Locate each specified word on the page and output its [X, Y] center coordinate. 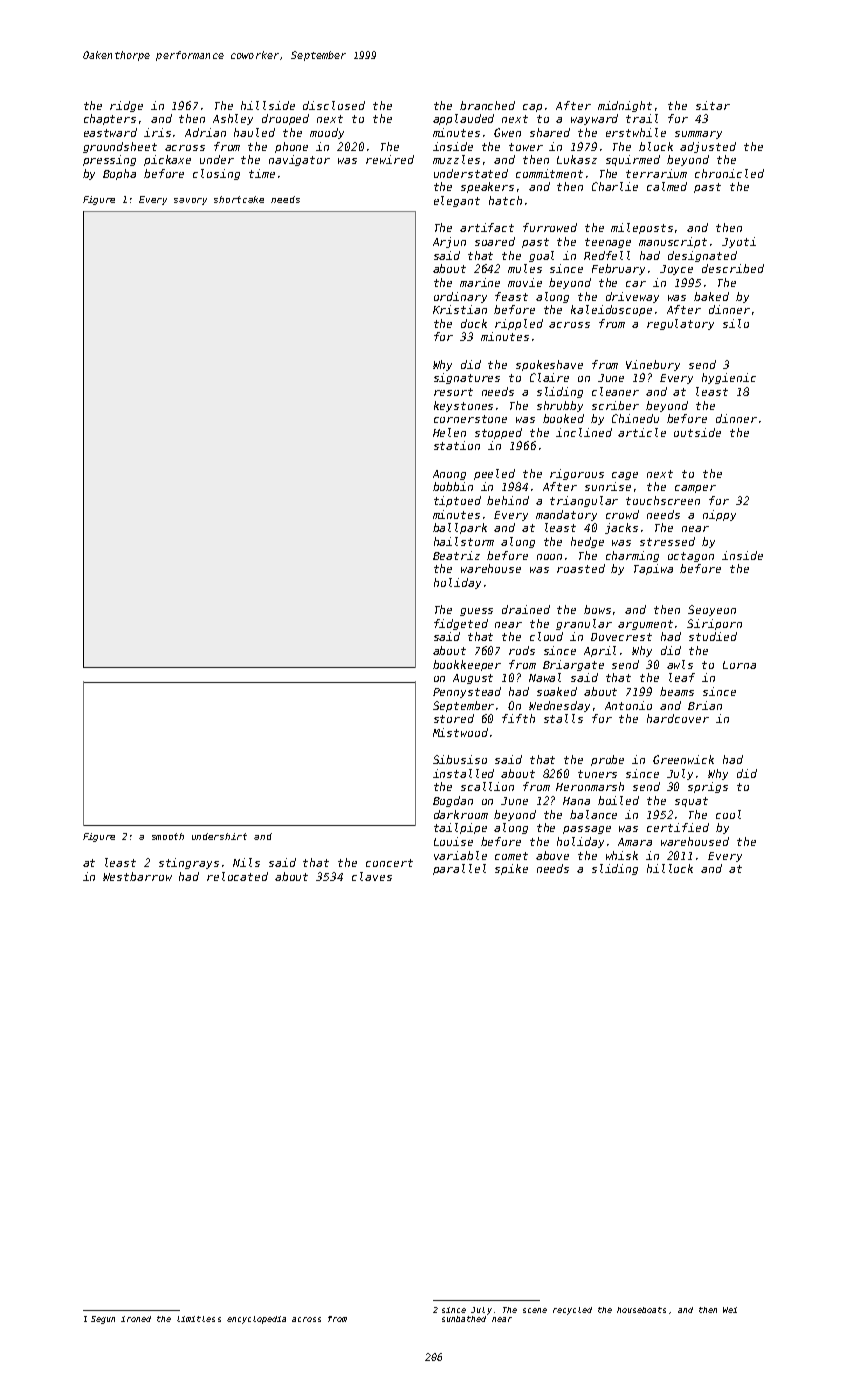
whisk [622, 855]
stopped [498, 433]
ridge [126, 106]
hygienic [729, 378]
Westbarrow [137, 876]
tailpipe [460, 828]
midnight [625, 106]
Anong [449, 475]
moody [327, 133]
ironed [136, 1319]
